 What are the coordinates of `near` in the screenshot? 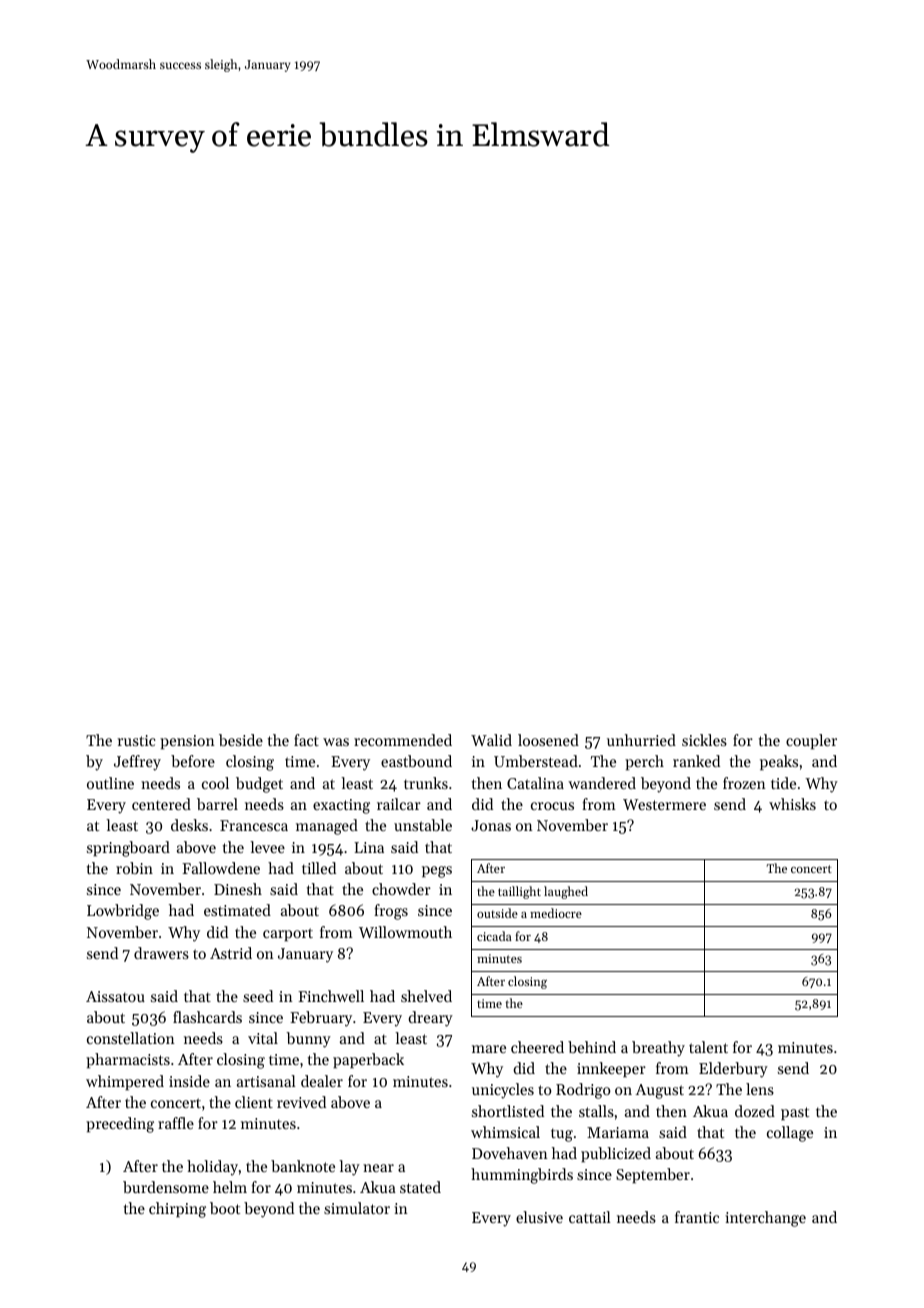 It's located at (378, 1168).
